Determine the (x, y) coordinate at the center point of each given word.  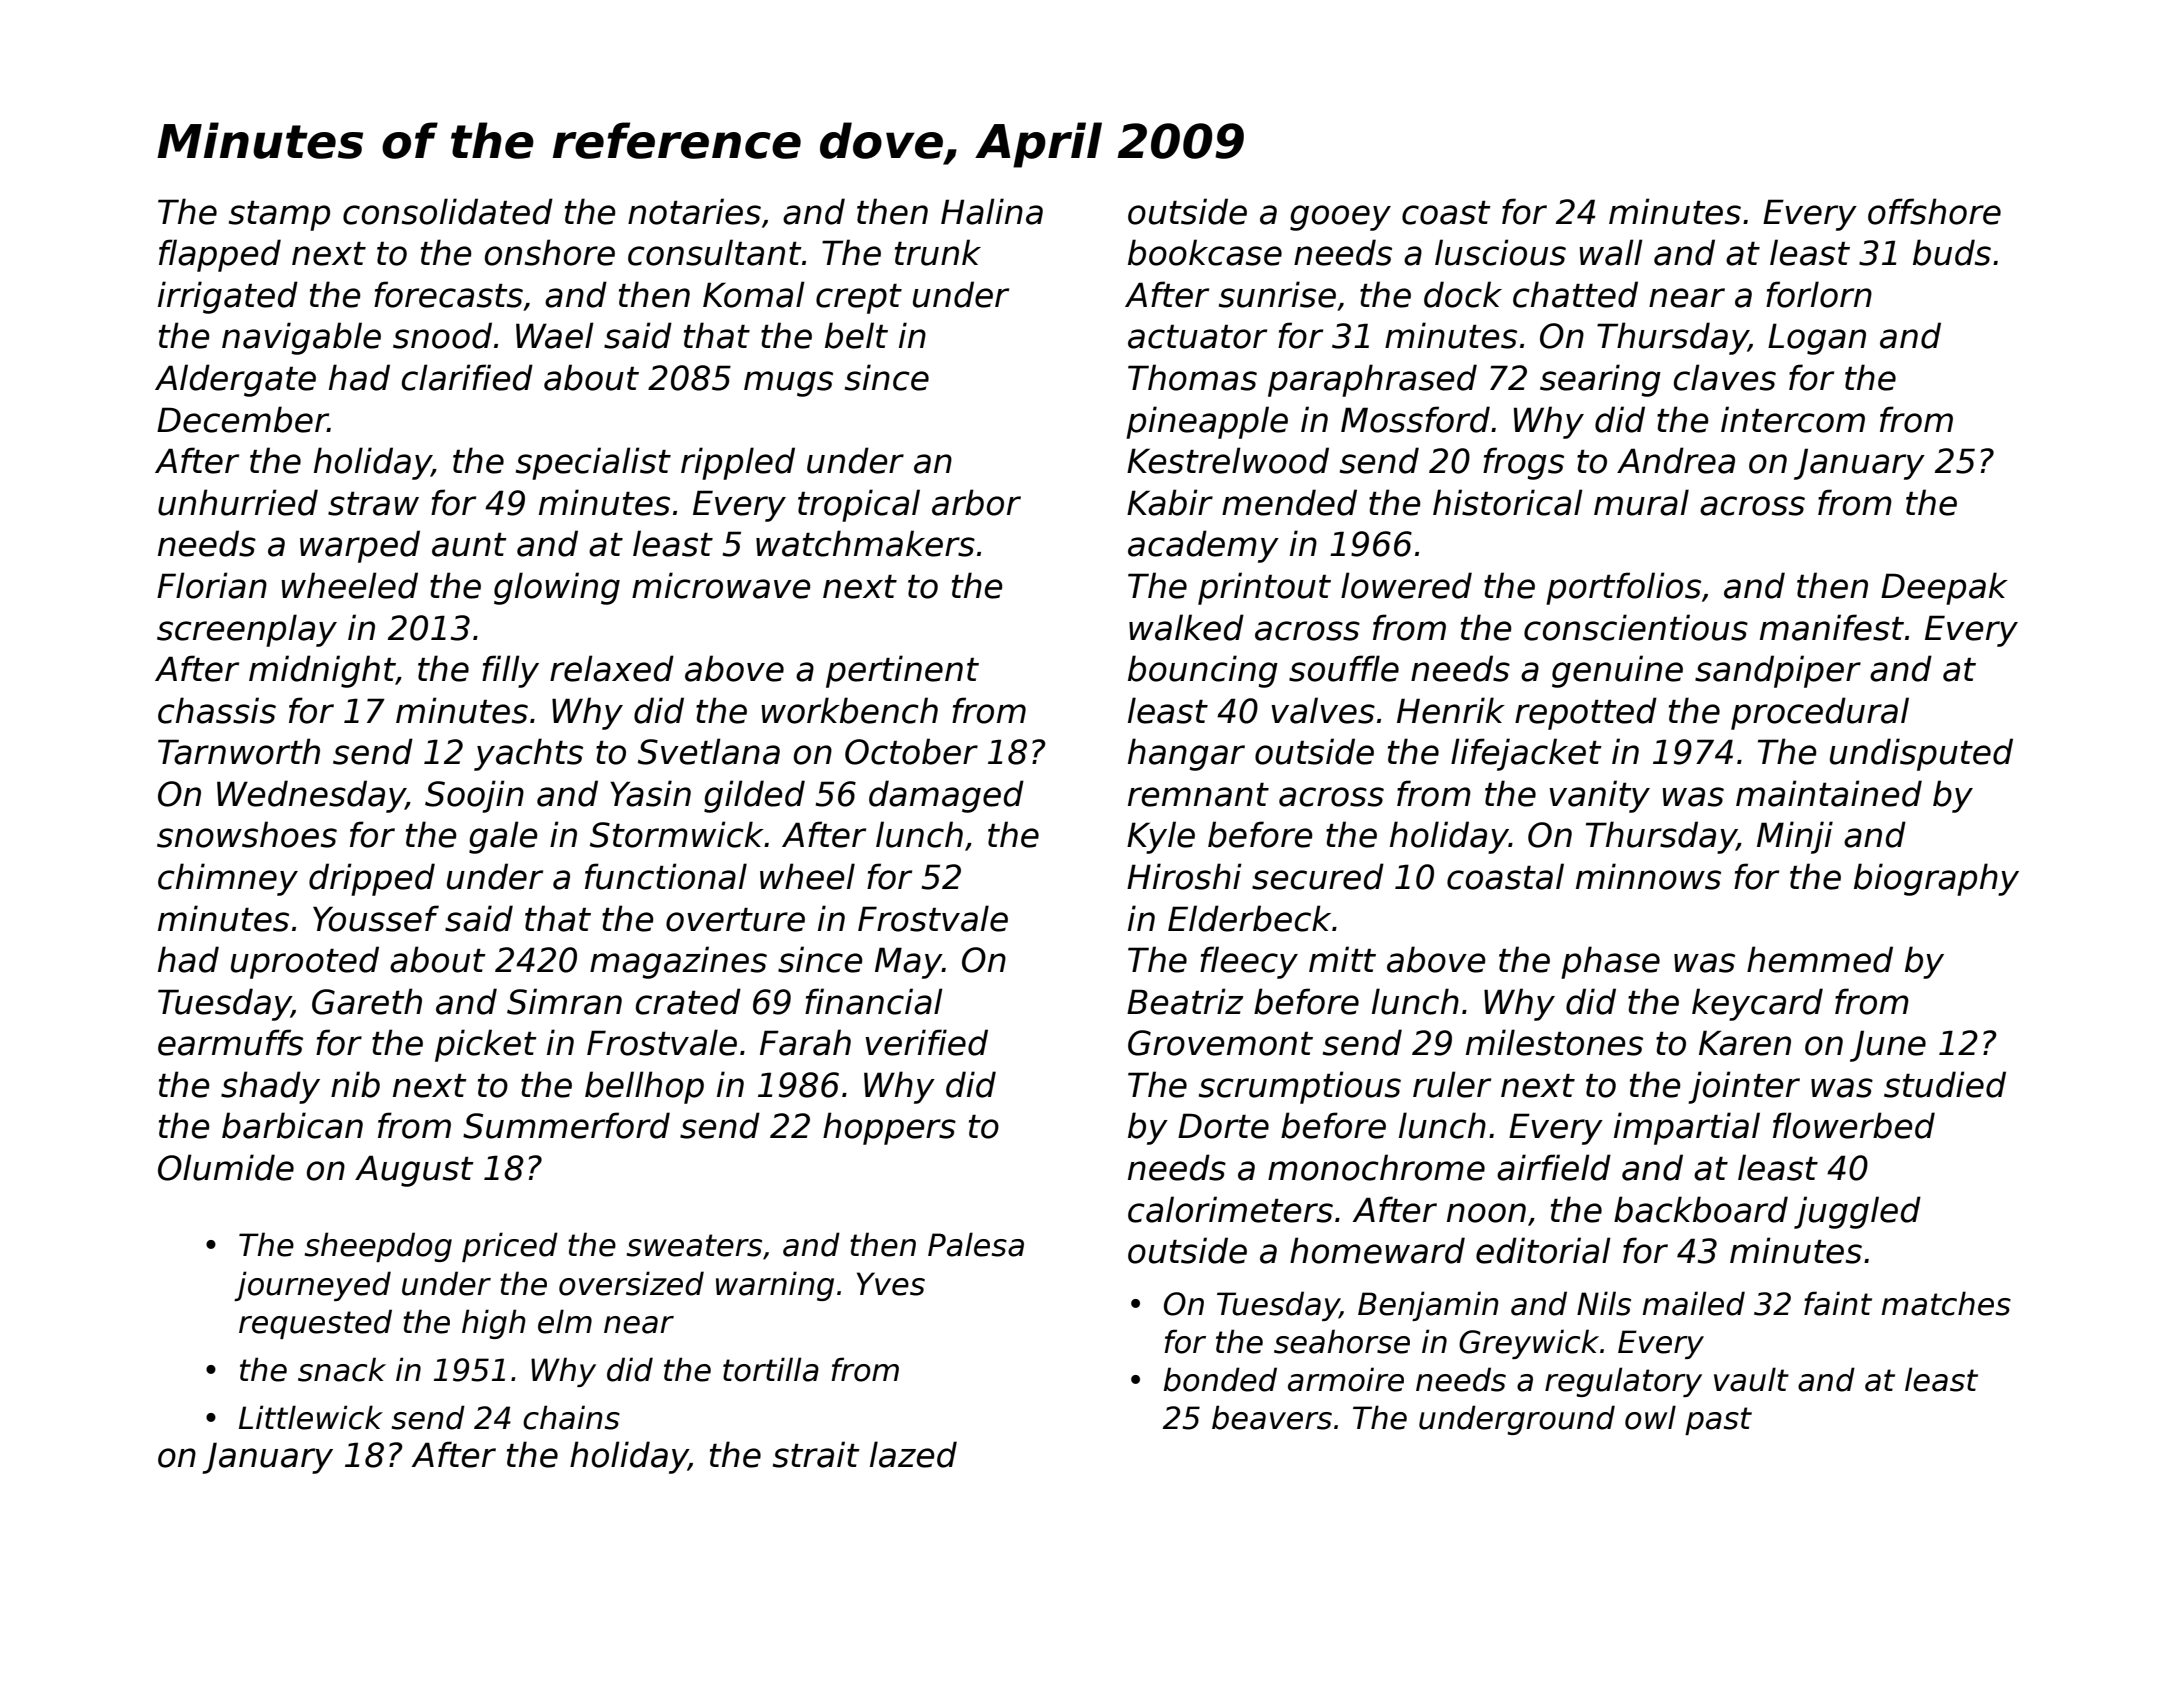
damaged (946, 796)
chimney (228, 879)
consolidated (448, 211)
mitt (1342, 959)
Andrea (1676, 460)
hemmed (1820, 959)
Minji (1795, 837)
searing (1600, 380)
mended (1289, 502)
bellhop (644, 1087)
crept (859, 299)
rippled (738, 463)
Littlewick (311, 1417)
